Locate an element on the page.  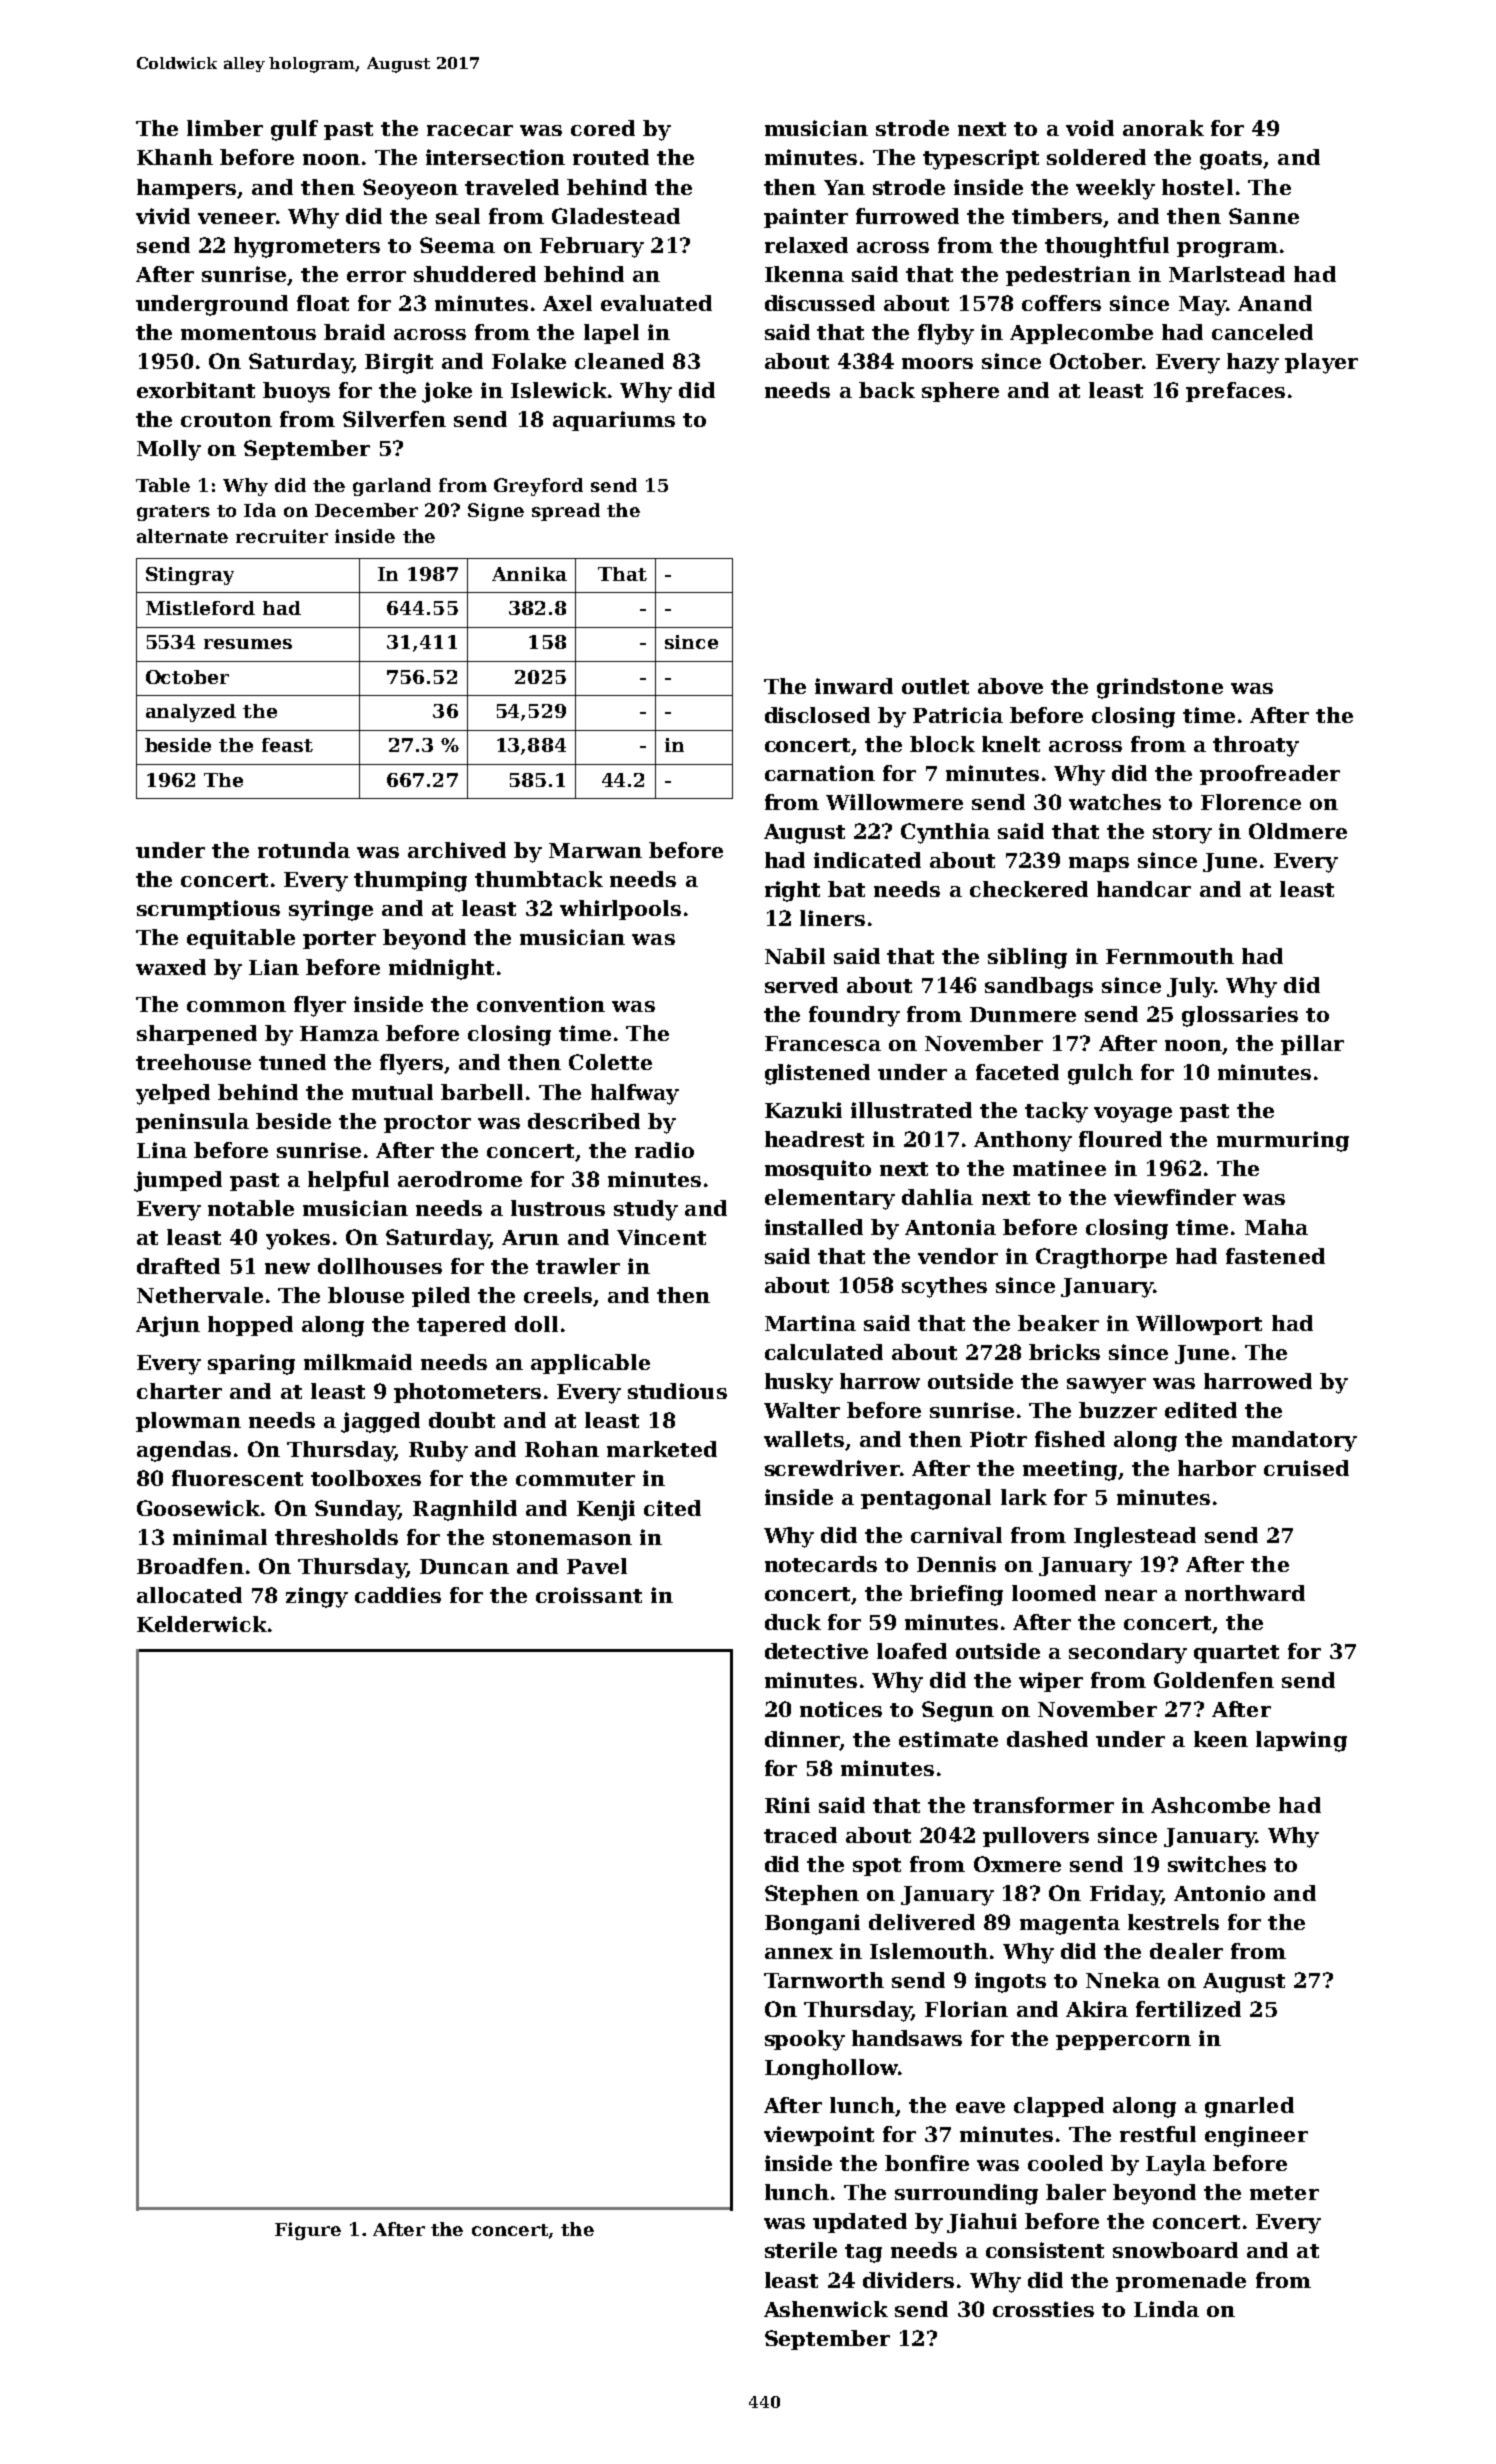
agendas is located at coordinates (184, 1451).
